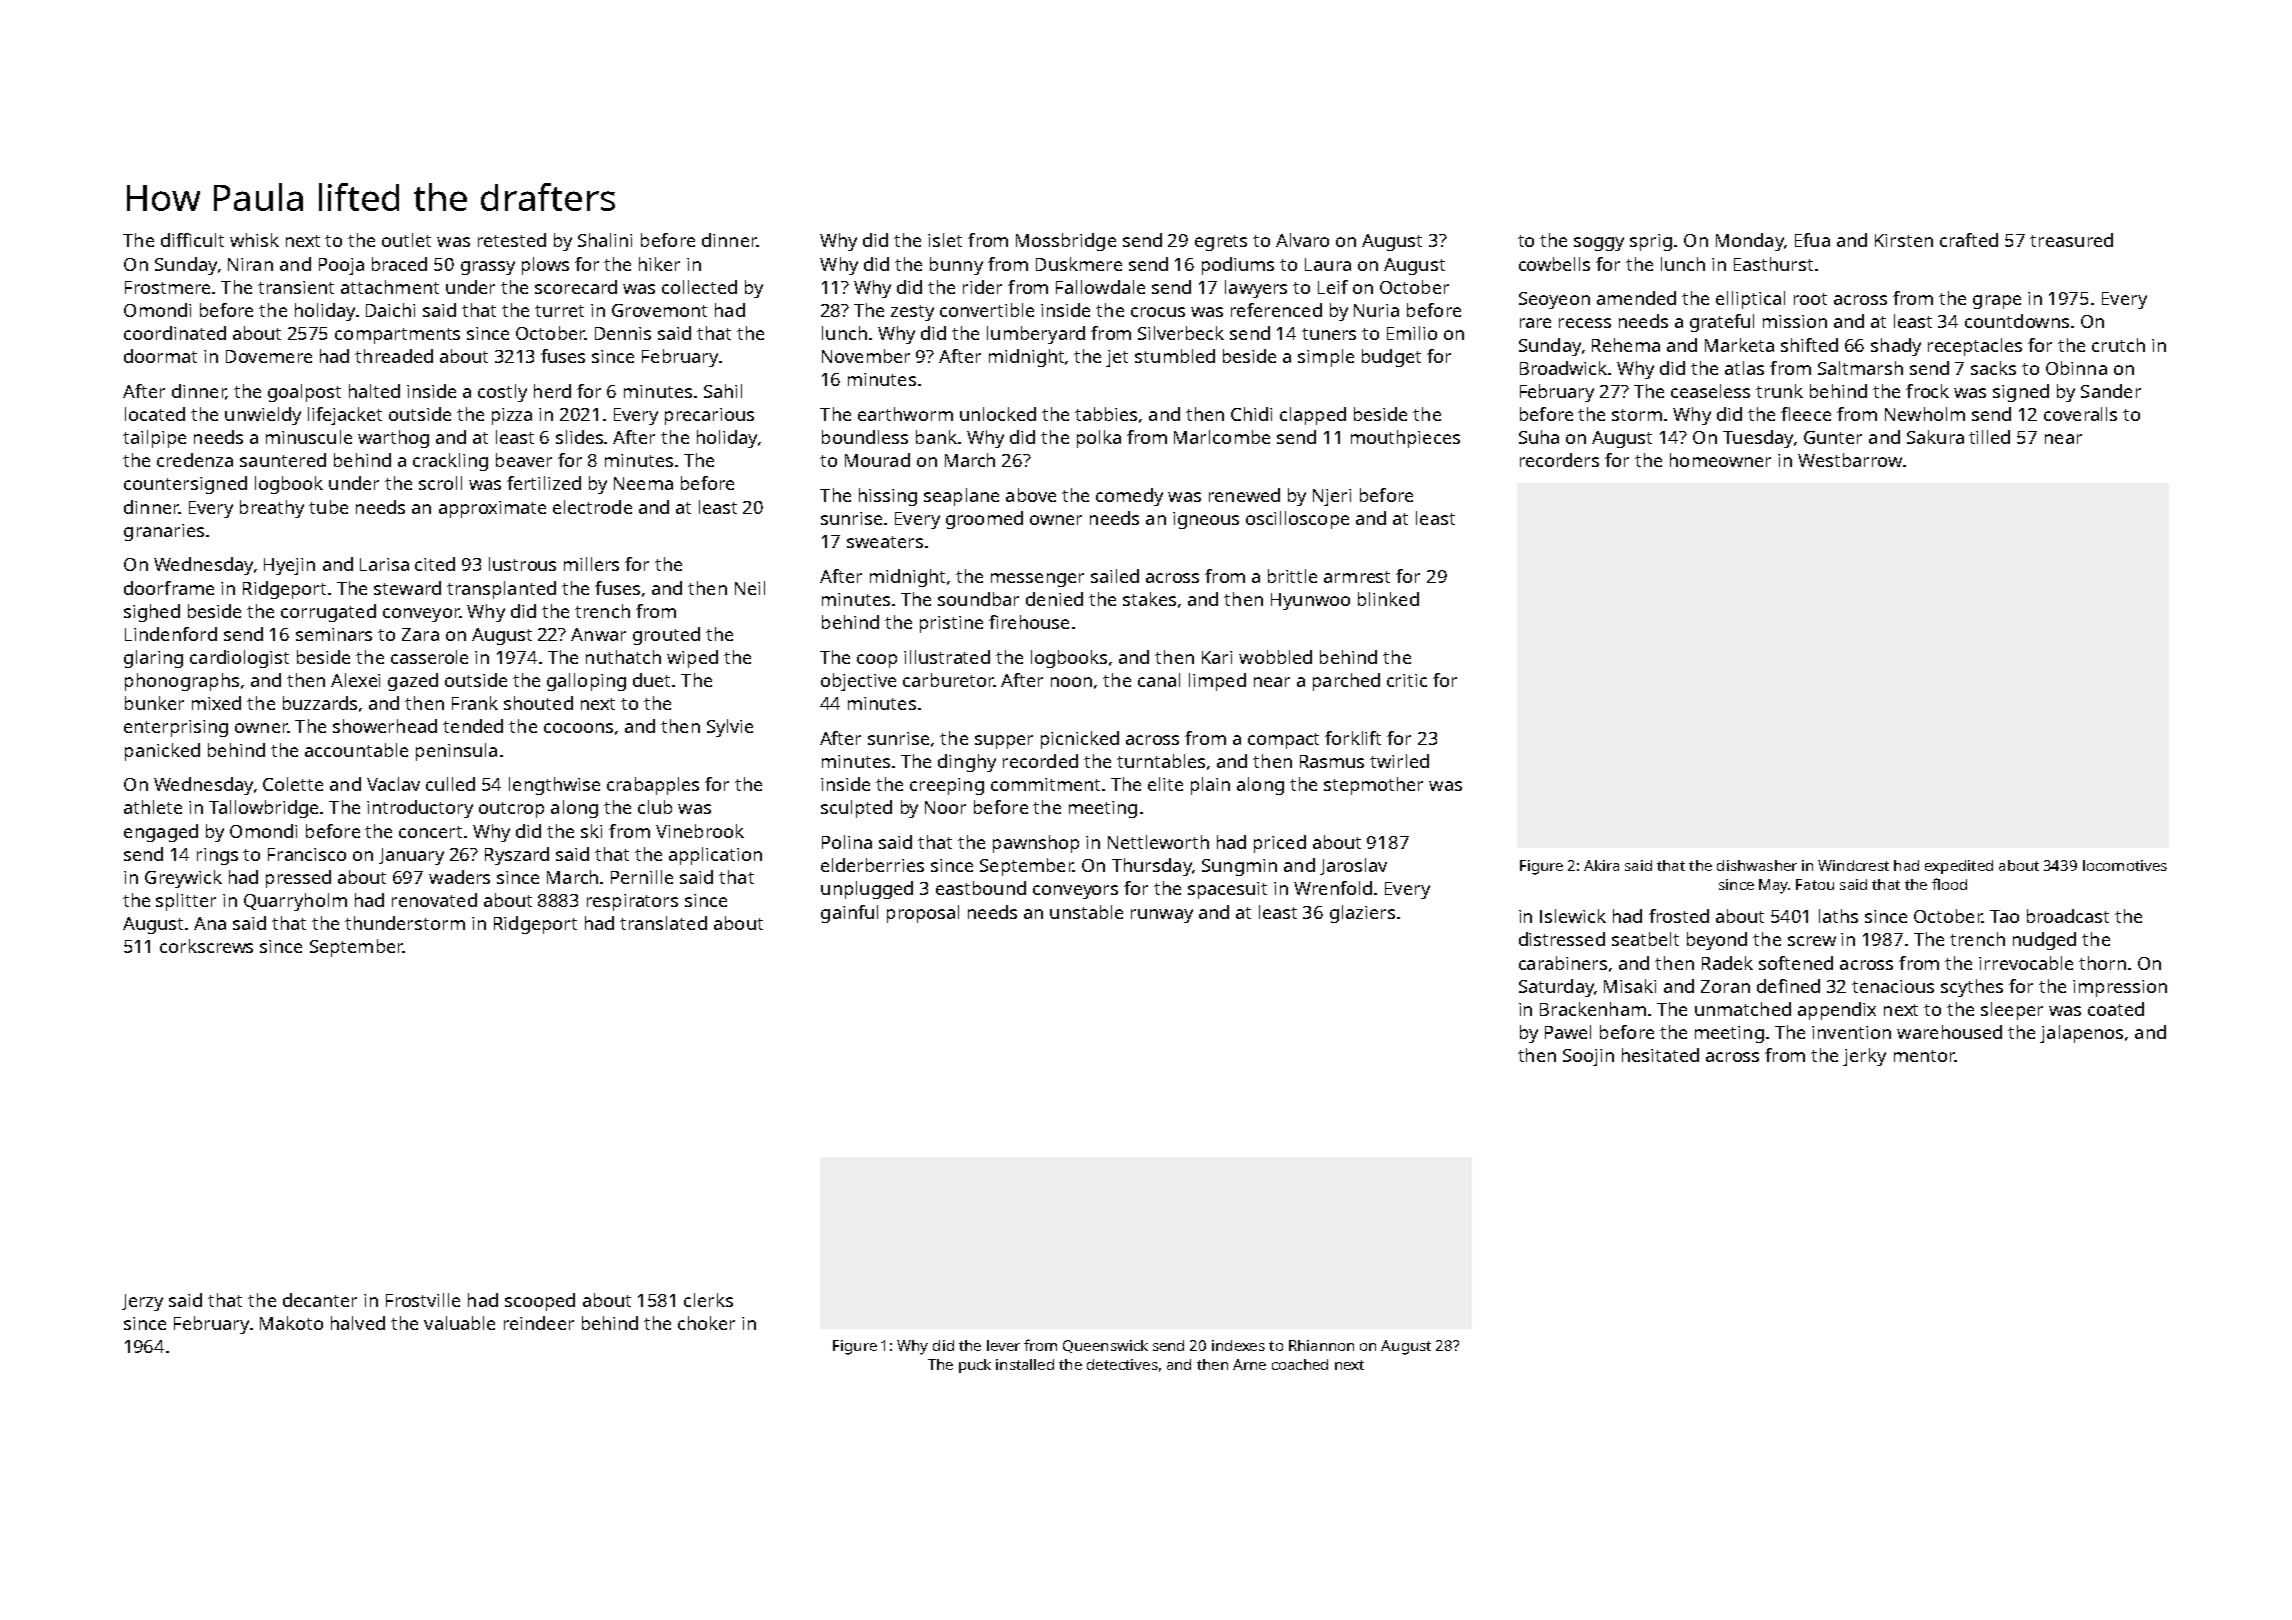 This page has height=1620, width=2292. Describe the element at coordinates (975, 1366) in the page. I see `puck` at that location.
